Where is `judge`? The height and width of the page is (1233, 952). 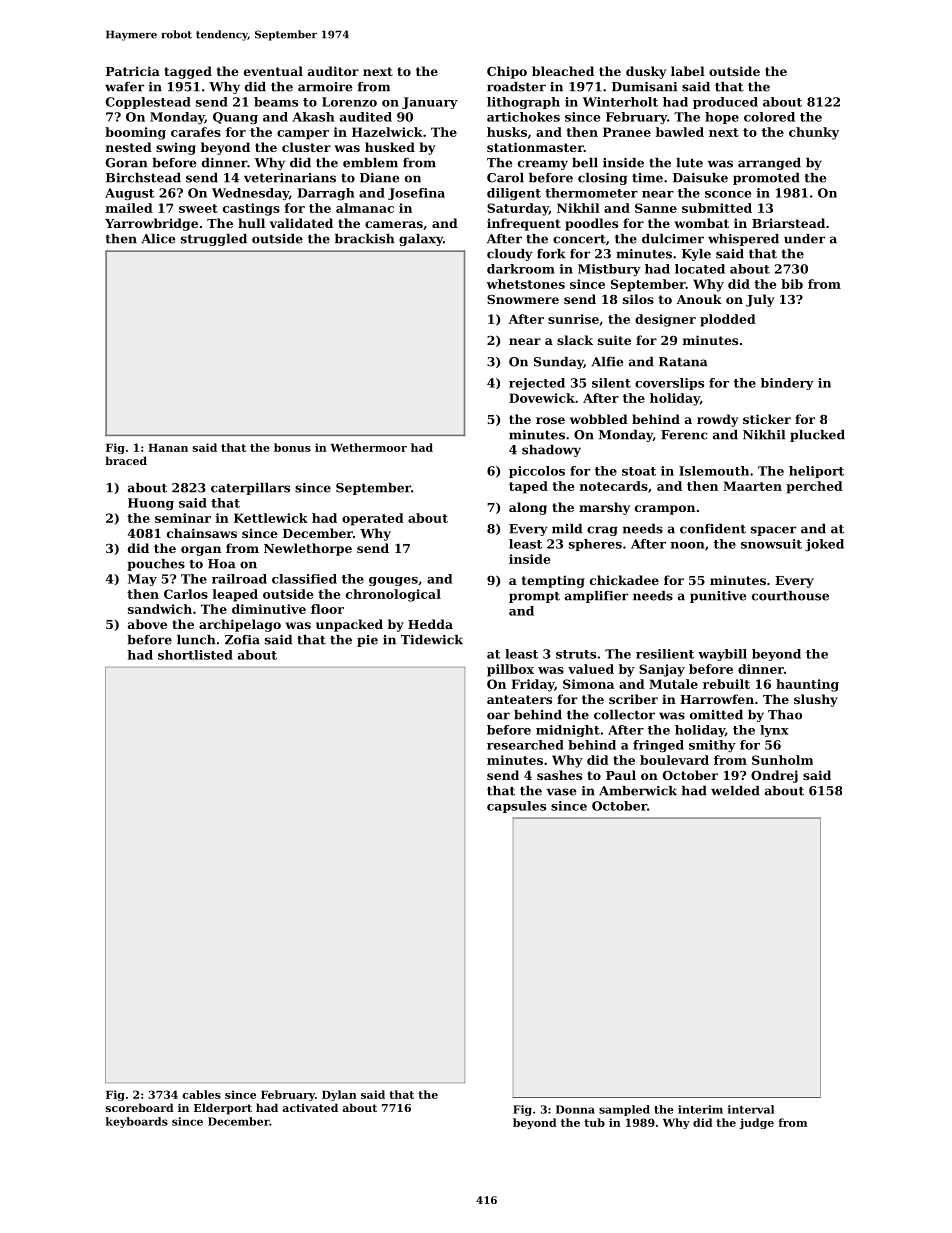 judge is located at coordinates (756, 1123).
